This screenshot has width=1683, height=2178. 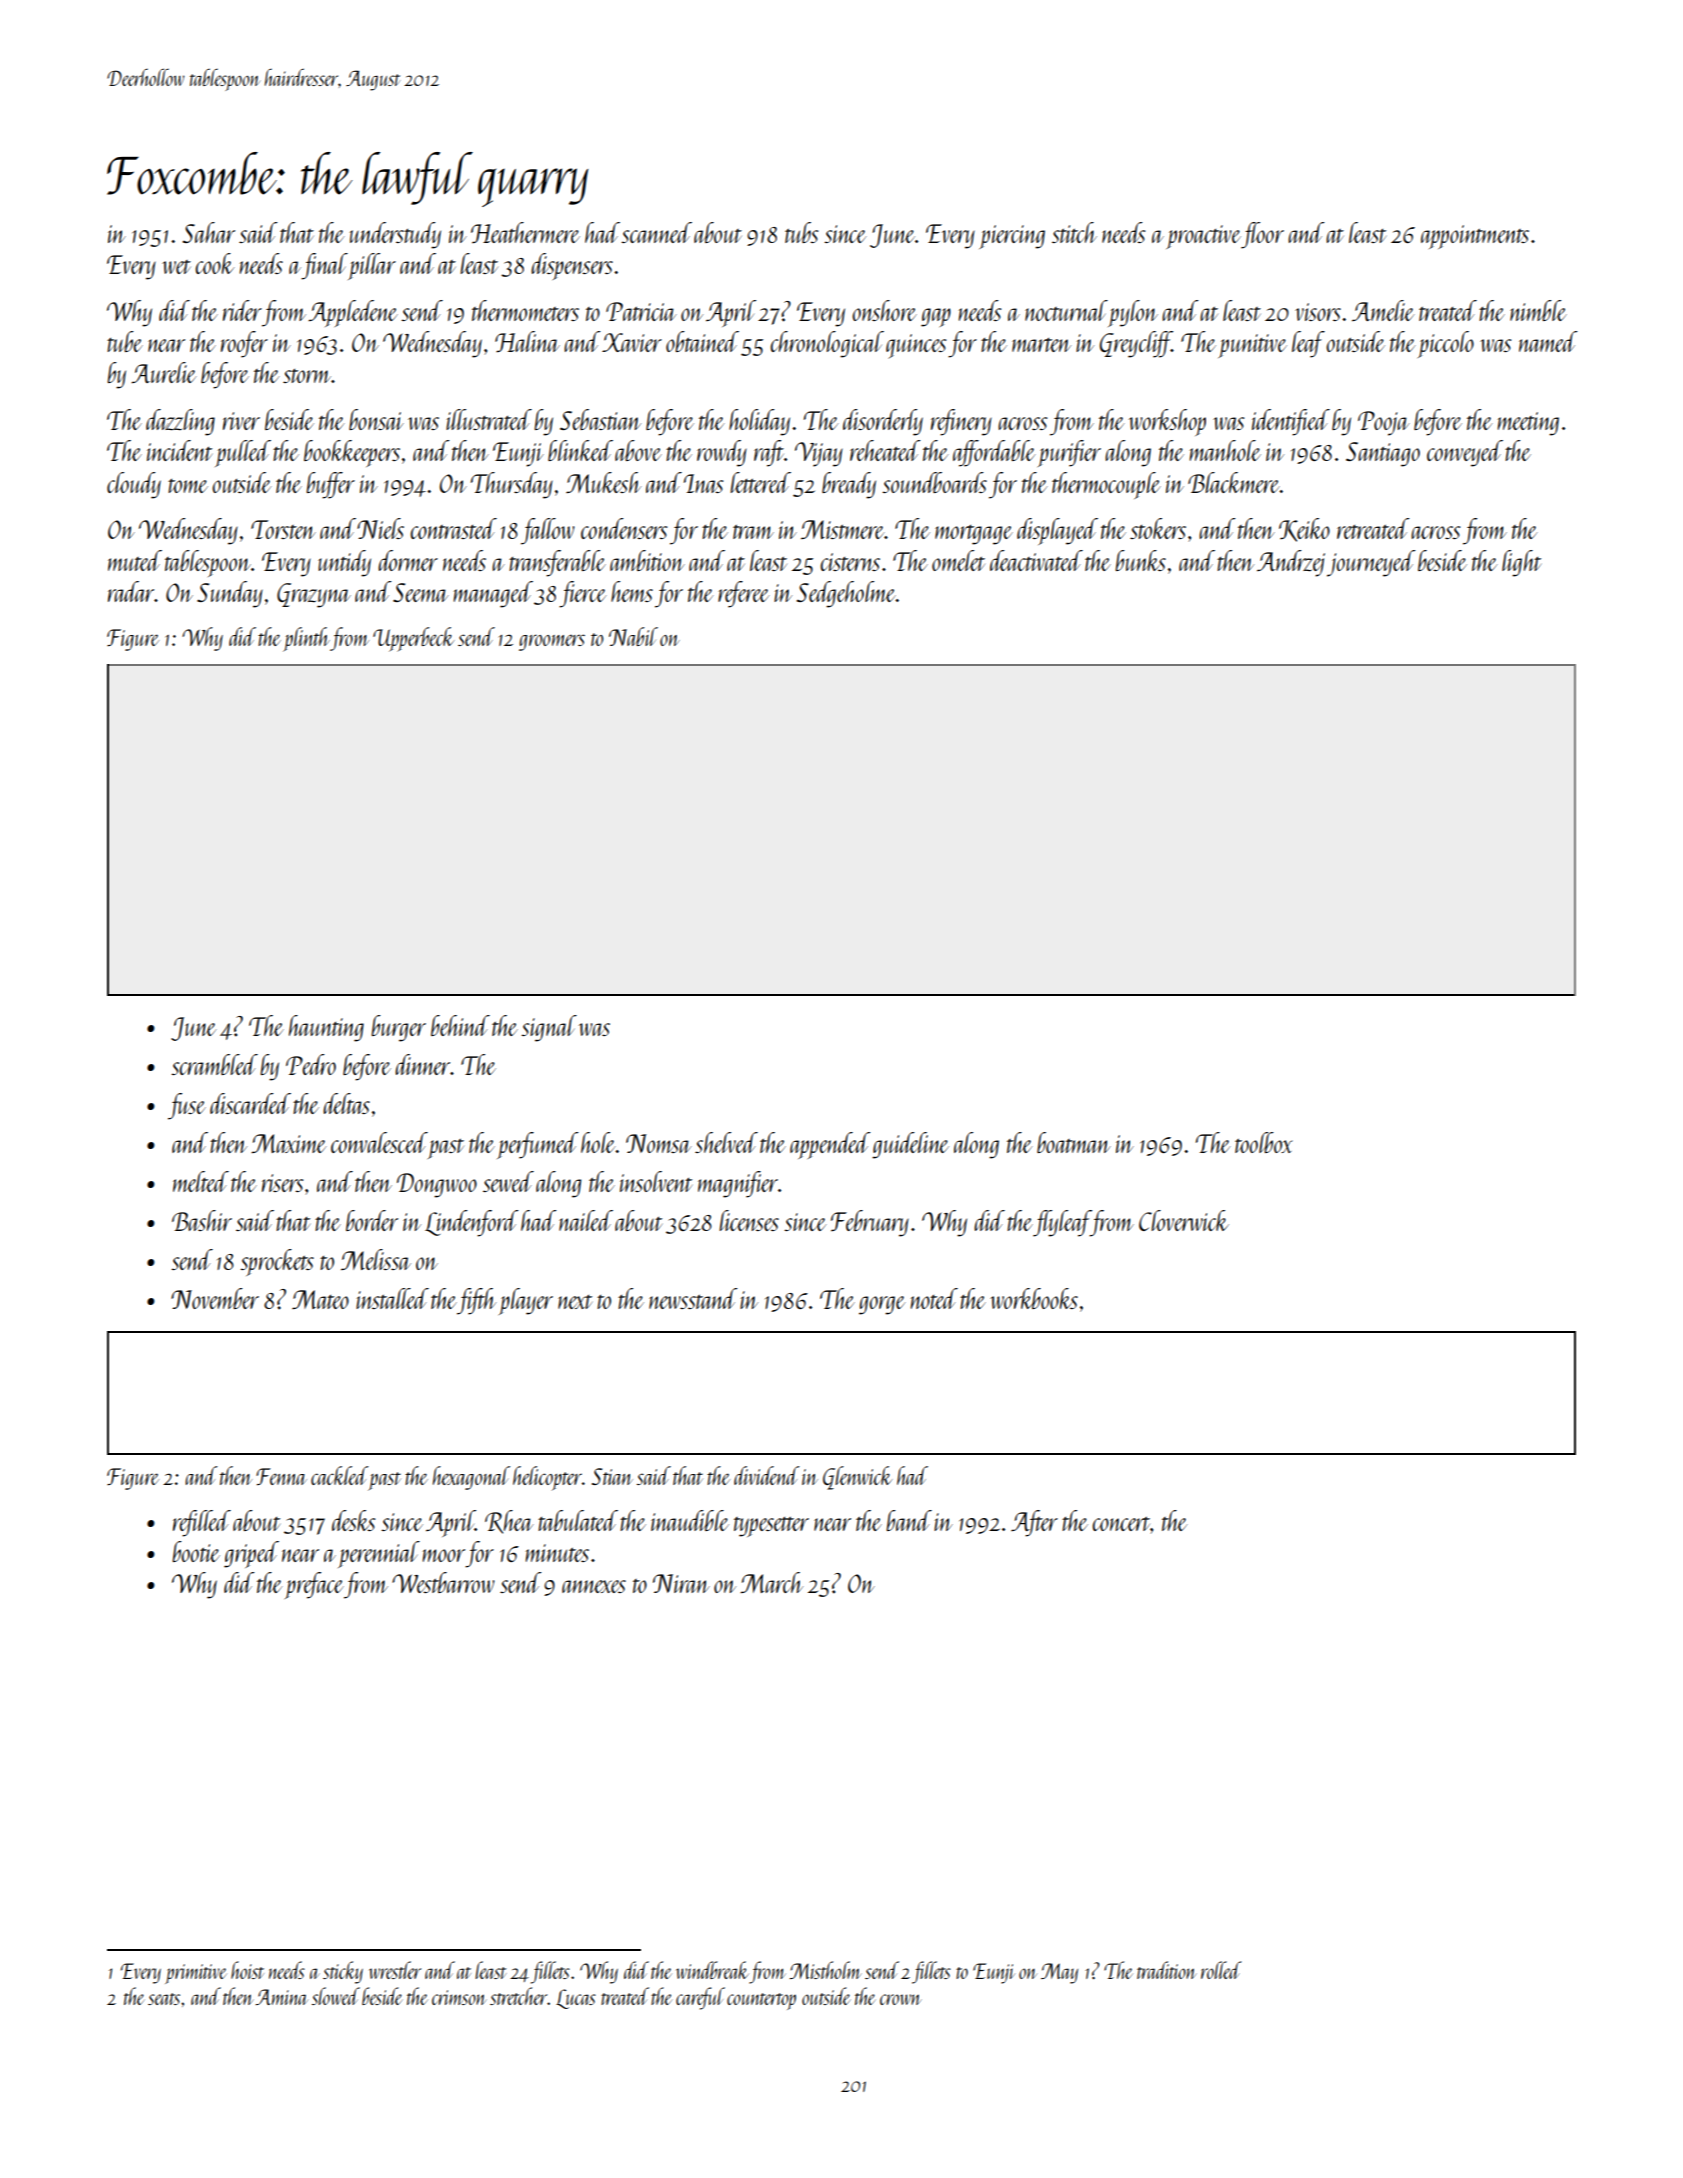 What do you see at coordinates (771, 1582) in the screenshot?
I see `March` at bounding box center [771, 1582].
